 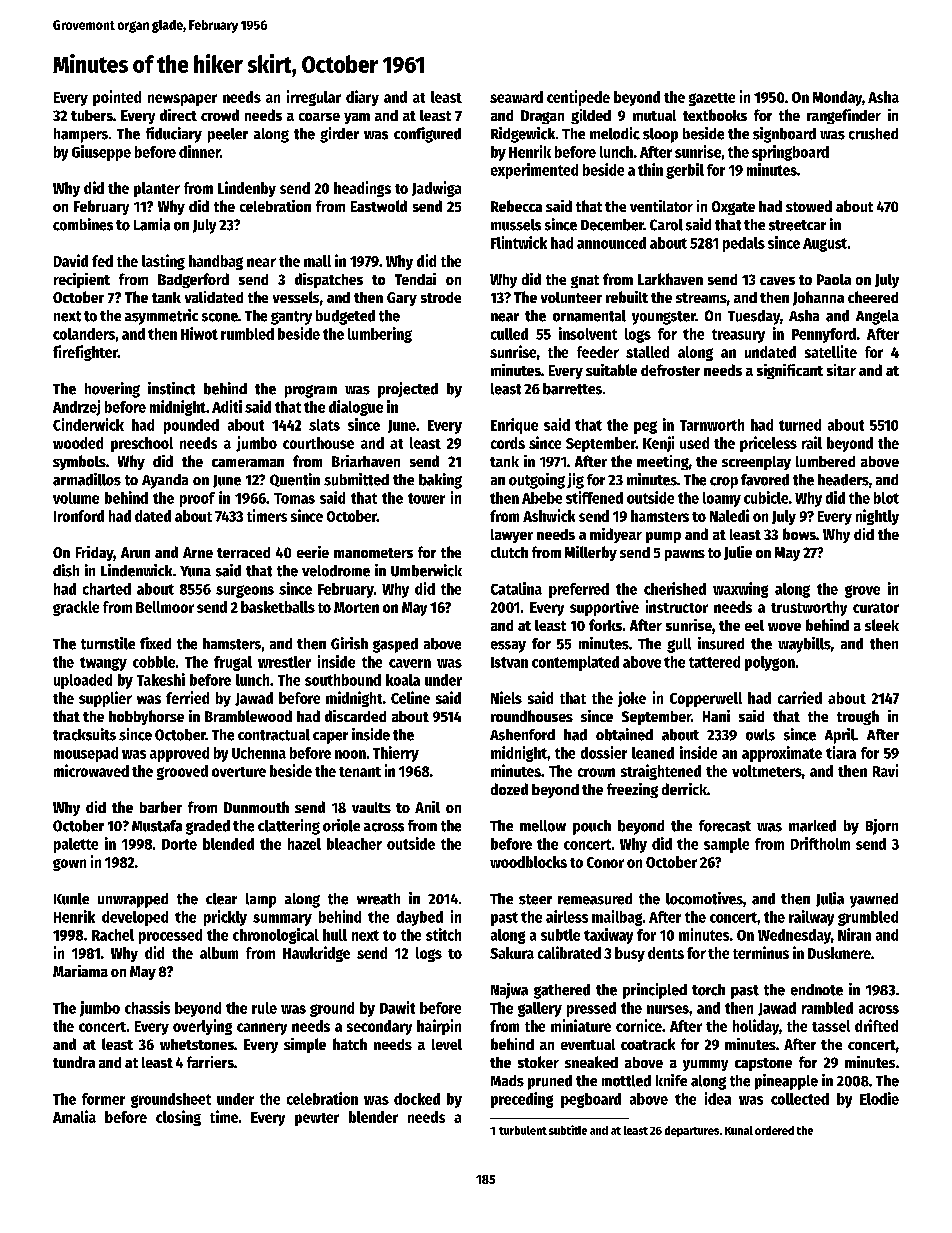 What do you see at coordinates (516, 97) in the screenshot?
I see `seaward` at bounding box center [516, 97].
